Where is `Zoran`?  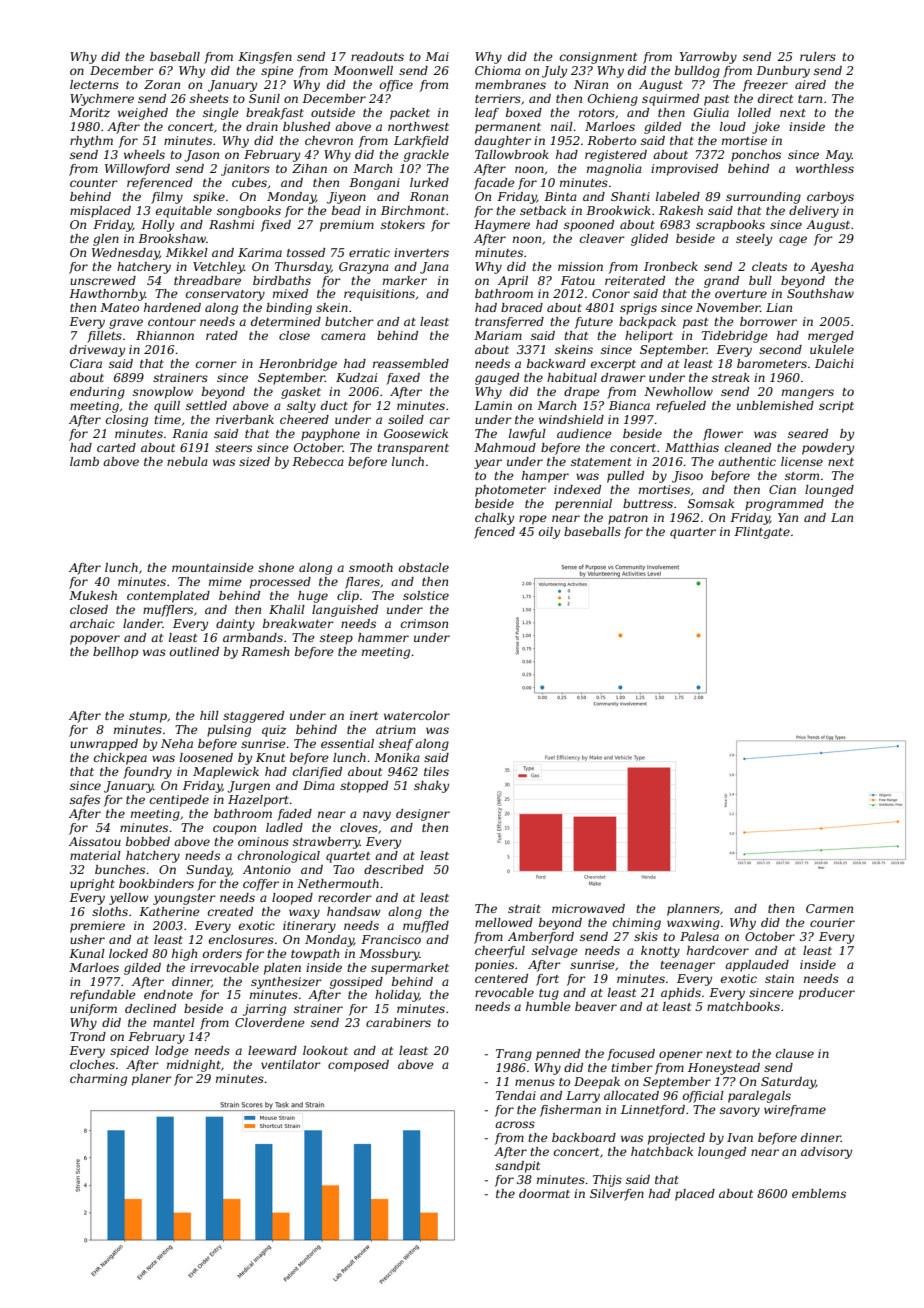 Zoran is located at coordinates (162, 84).
